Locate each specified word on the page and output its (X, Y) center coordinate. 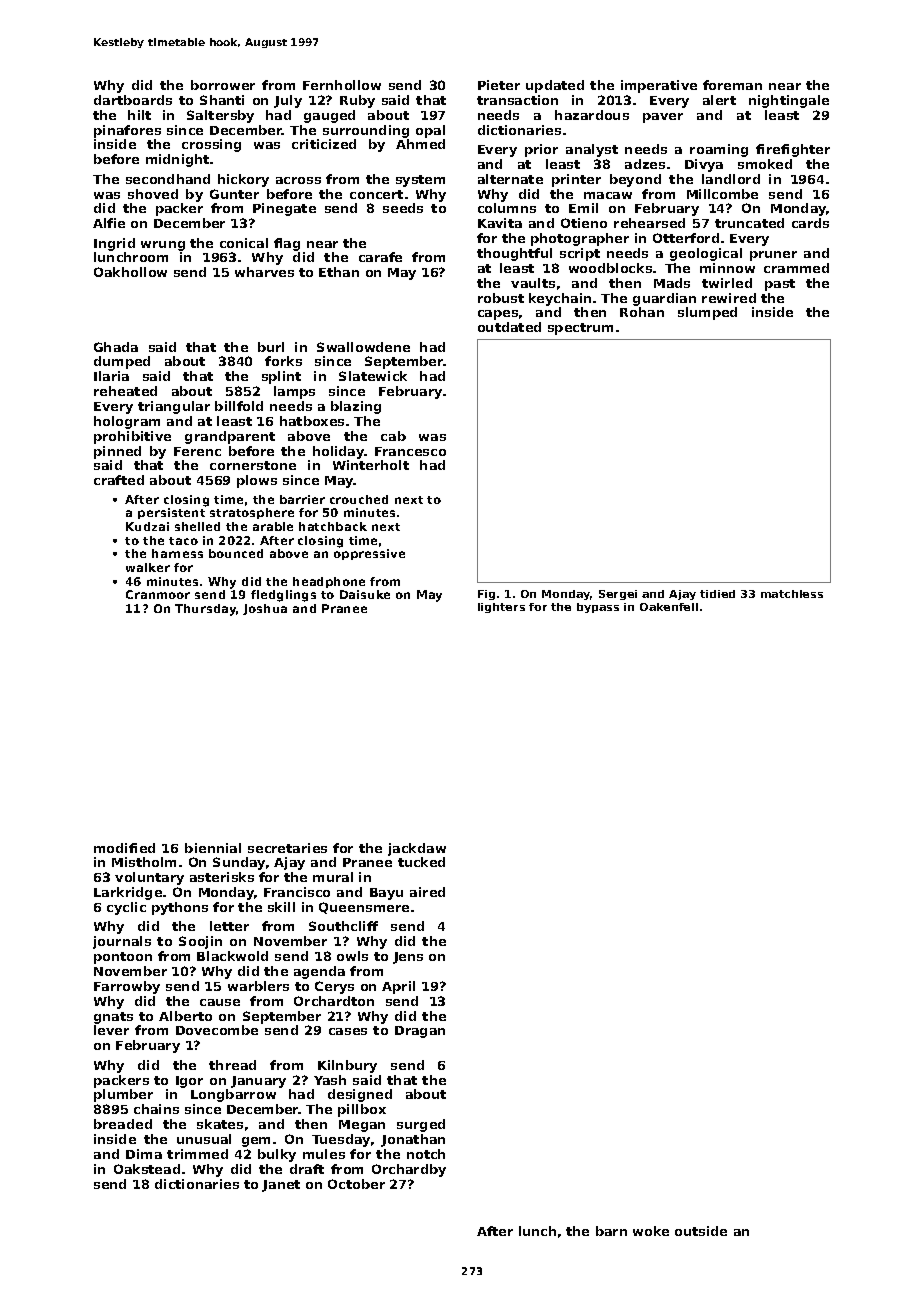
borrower (223, 85)
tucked (421, 862)
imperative (659, 86)
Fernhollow (342, 85)
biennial (213, 848)
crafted (119, 480)
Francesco (410, 451)
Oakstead (147, 1169)
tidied (717, 594)
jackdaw (417, 849)
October (356, 1184)
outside (701, 1231)
